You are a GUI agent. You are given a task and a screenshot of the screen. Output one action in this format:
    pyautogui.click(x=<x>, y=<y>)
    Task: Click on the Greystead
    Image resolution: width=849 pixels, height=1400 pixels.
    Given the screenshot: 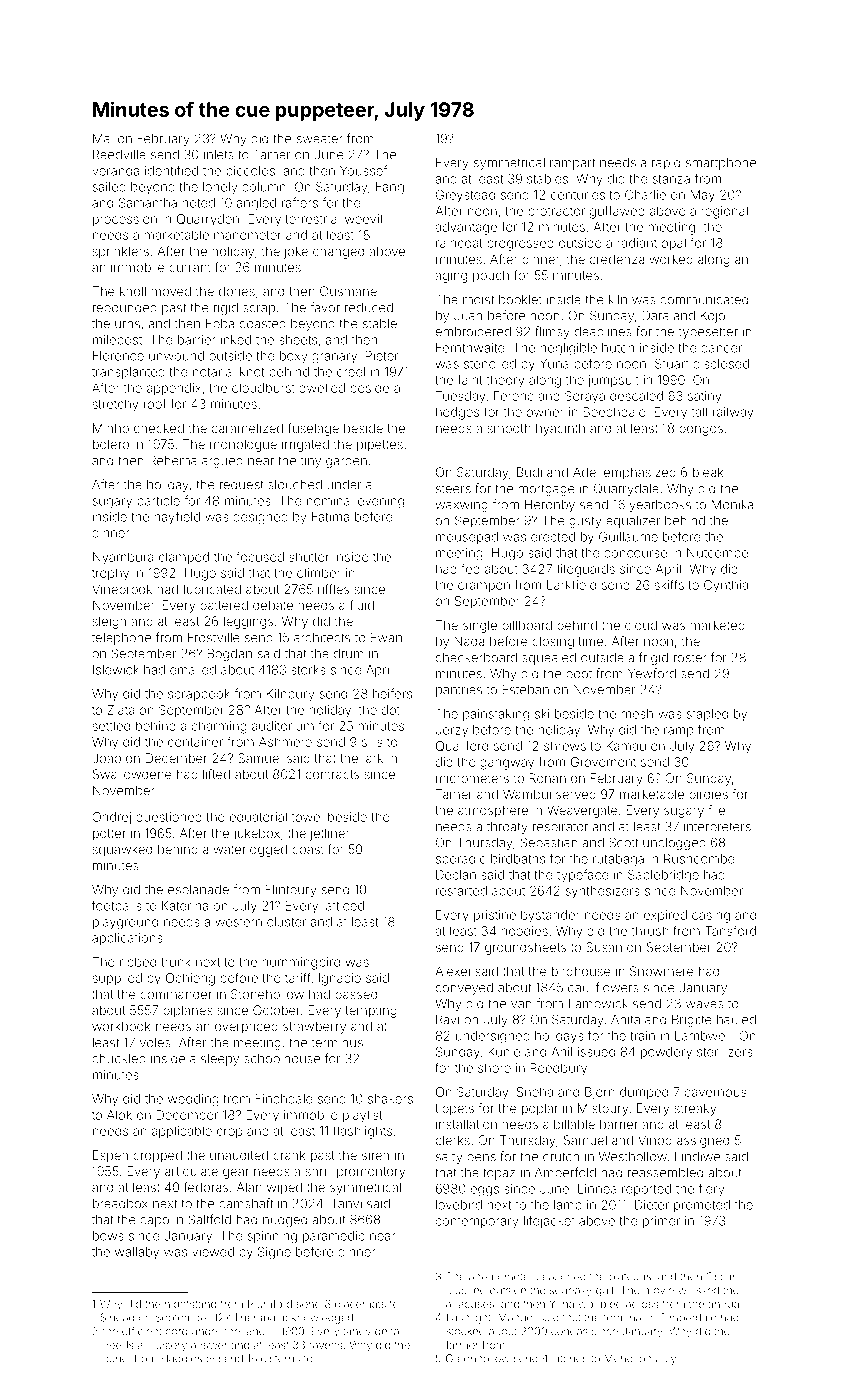 What is the action you would take?
    pyautogui.click(x=465, y=196)
